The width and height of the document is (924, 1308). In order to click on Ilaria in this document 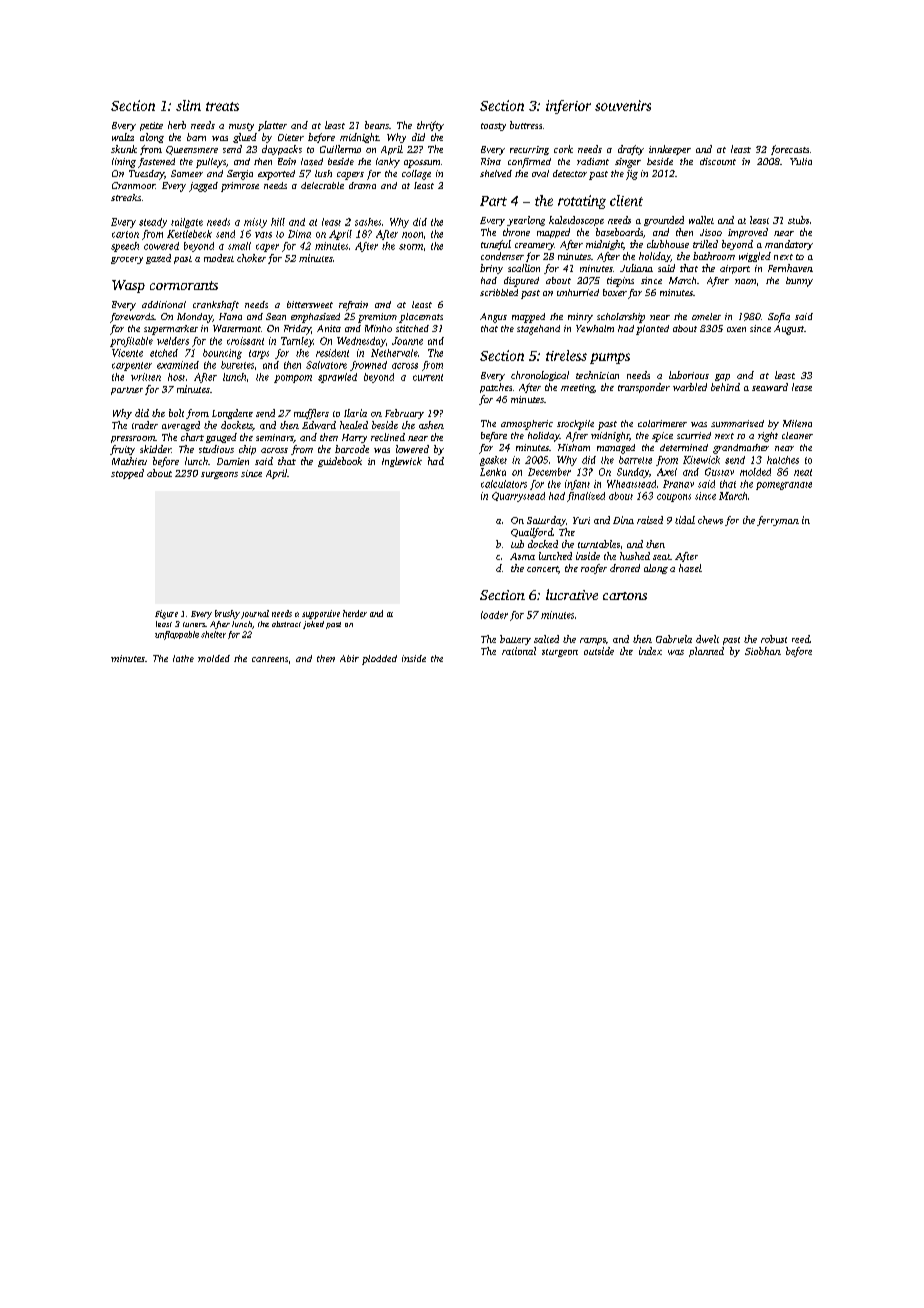, I will do `click(355, 413)`.
